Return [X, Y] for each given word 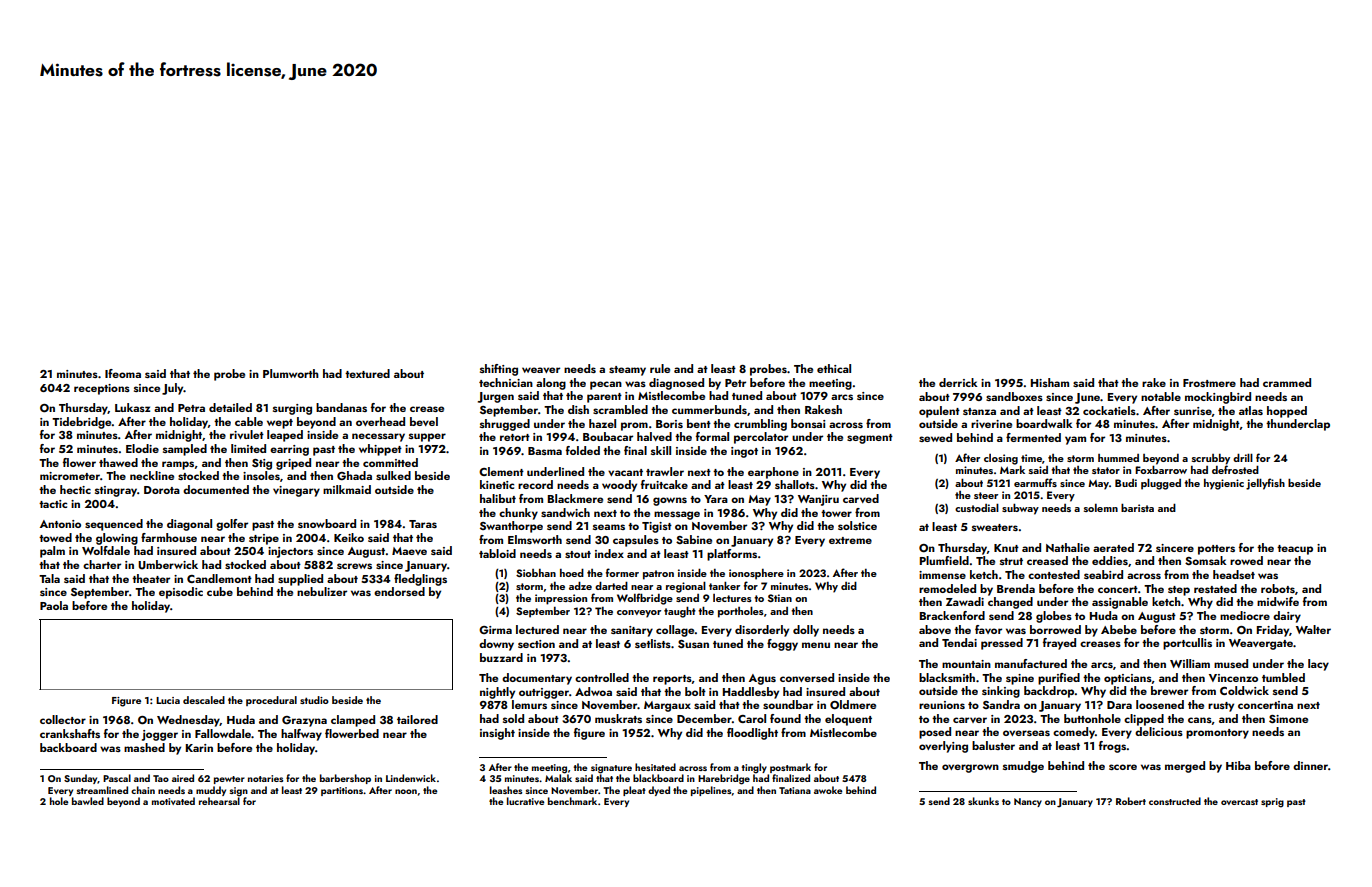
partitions [342, 791]
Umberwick [168, 565]
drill [1243, 457]
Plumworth [291, 373]
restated [1215, 588]
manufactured [1031, 663]
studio [314, 700]
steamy [627, 371]
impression [561, 599]
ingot [744, 452]
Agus [762, 679]
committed [390, 462]
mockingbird [1218, 398]
